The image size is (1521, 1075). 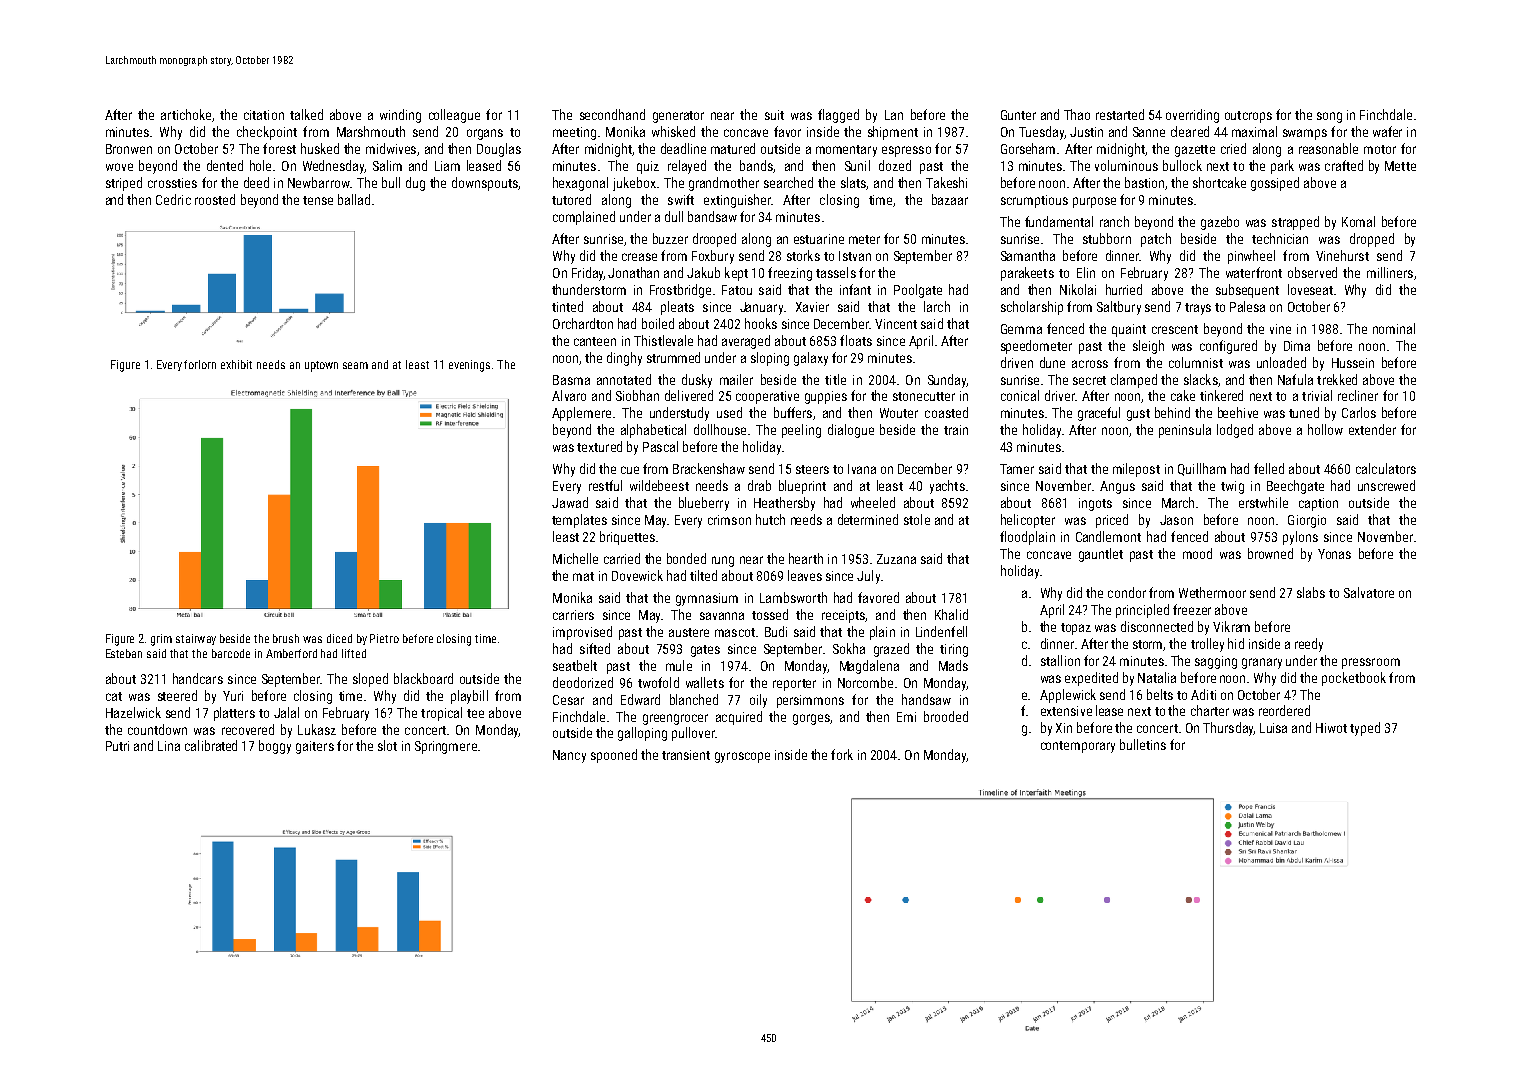 I want to click on Cedric, so click(x=173, y=199).
